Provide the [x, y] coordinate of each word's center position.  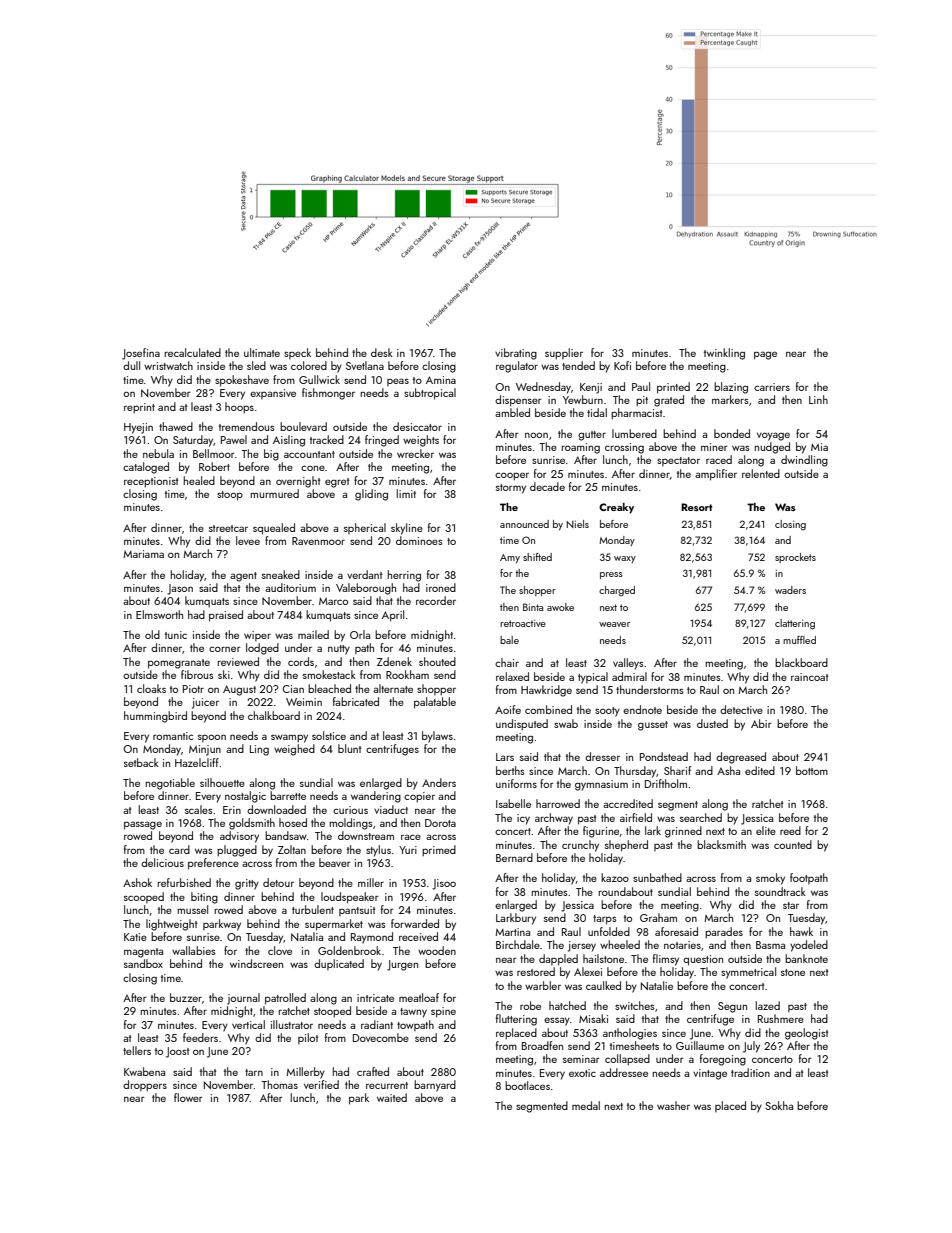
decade [547, 486]
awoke [560, 607]
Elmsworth [159, 614]
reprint [139, 408]
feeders [200, 1037]
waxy [625, 559]
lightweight [171, 925]
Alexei [588, 971]
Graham [658, 917]
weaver [614, 624]
